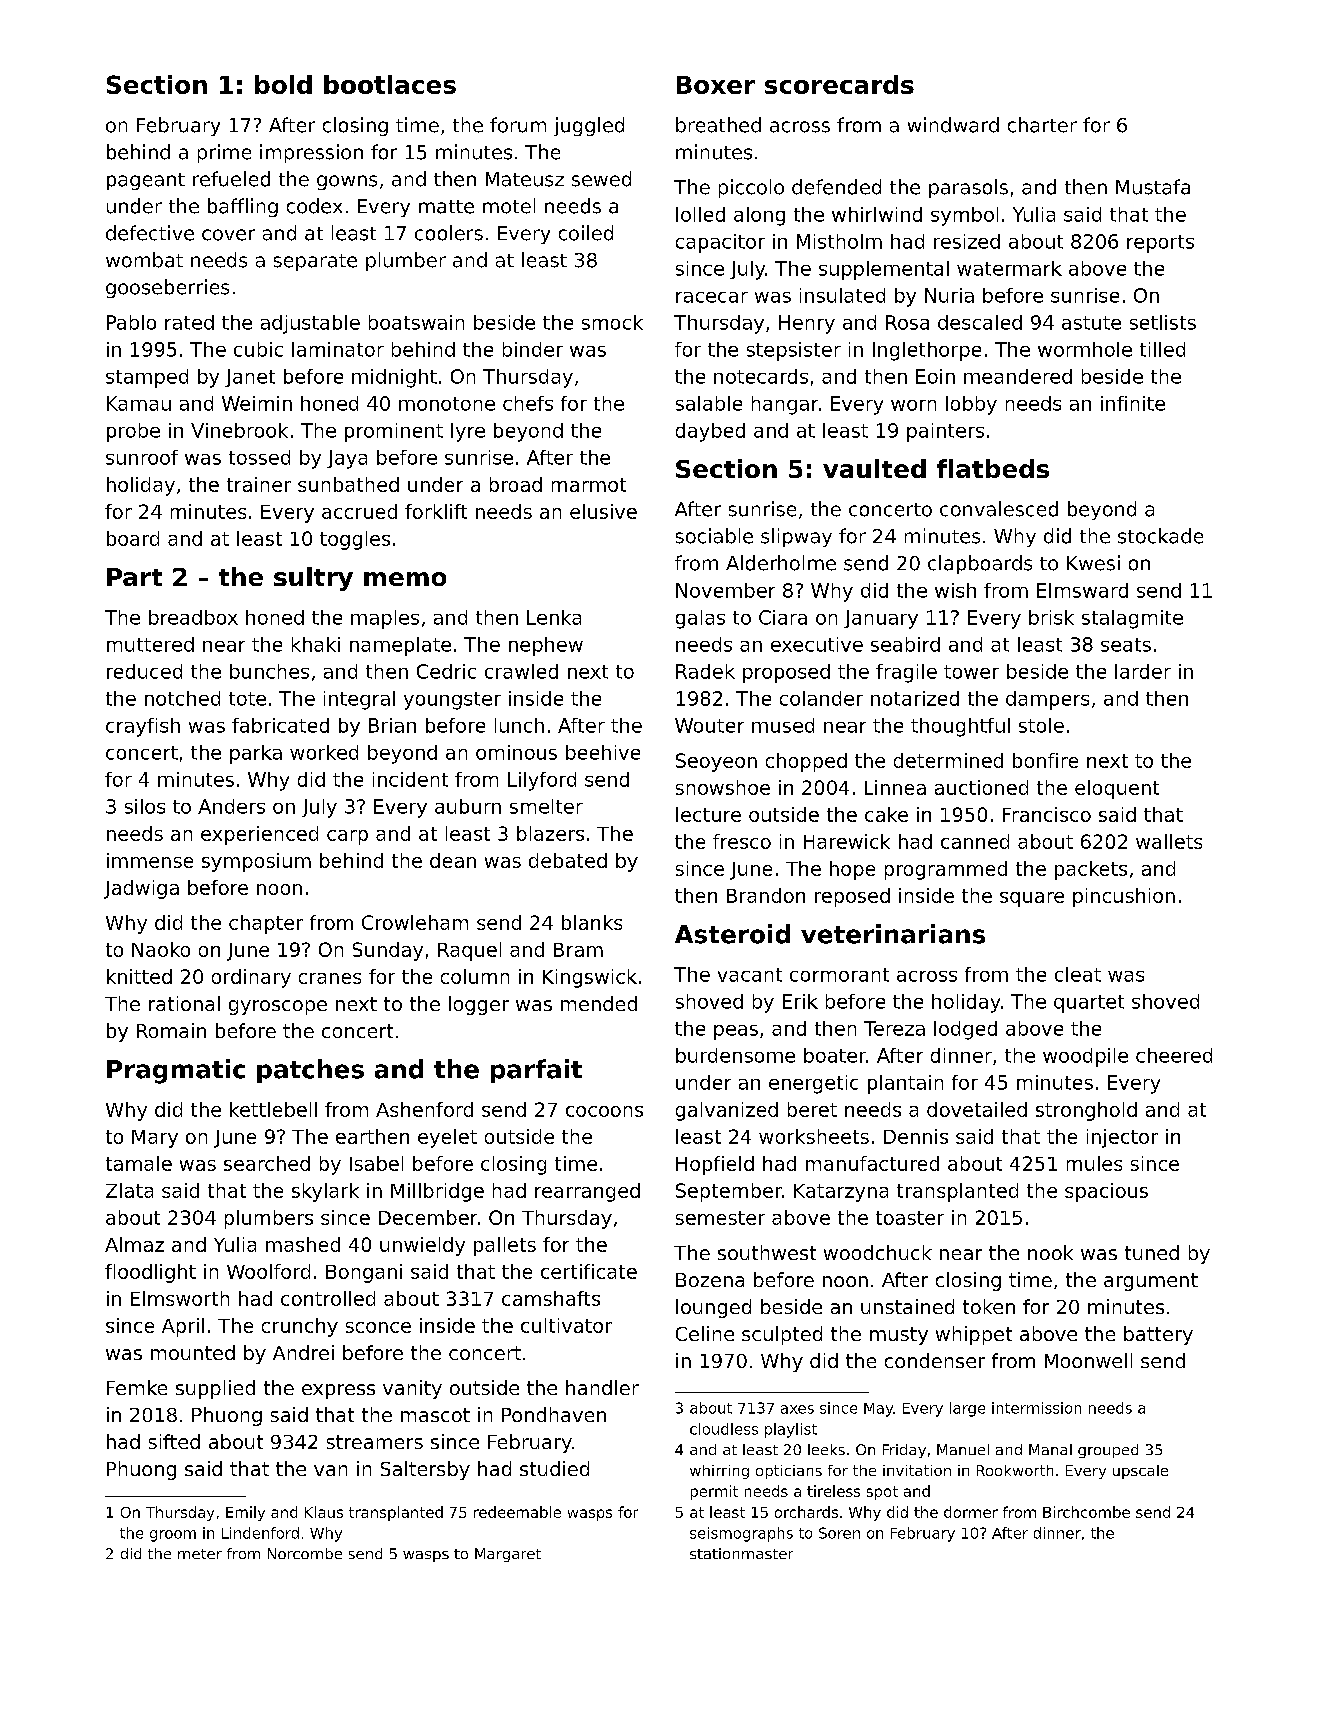 The height and width of the screenshot is (1711, 1322). What do you see at coordinates (173, 1536) in the screenshot?
I see `groom` at bounding box center [173, 1536].
